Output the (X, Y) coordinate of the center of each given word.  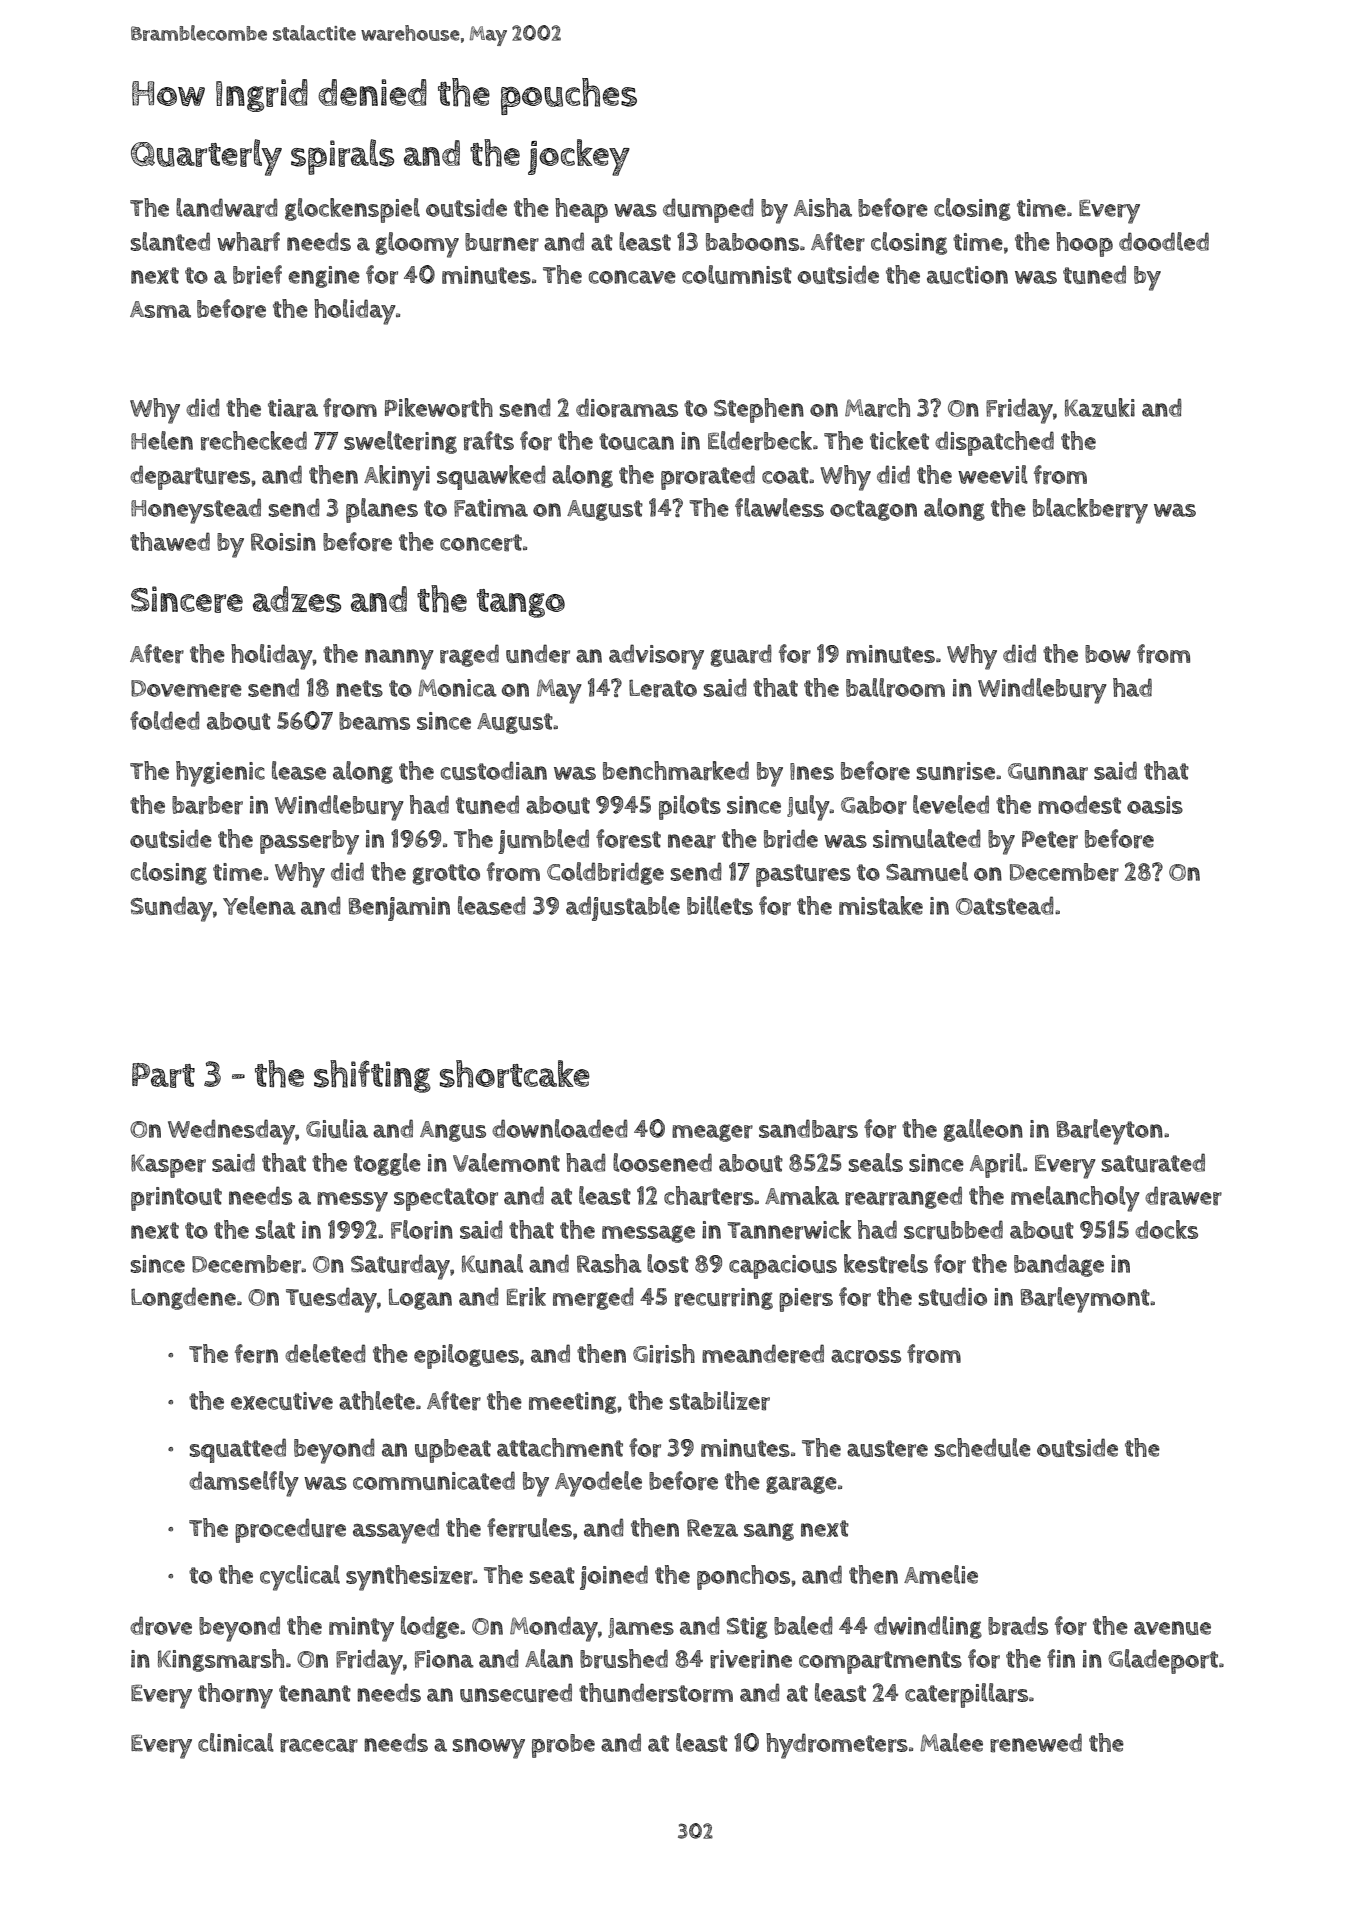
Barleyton (1110, 1132)
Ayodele (598, 1484)
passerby (309, 842)
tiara (293, 408)
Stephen (759, 410)
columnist (737, 274)
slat (275, 1229)
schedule (983, 1447)
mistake (881, 905)
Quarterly (206, 157)
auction (967, 275)
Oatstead (1005, 905)
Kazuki (1100, 407)
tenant (315, 1693)
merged (593, 1298)
